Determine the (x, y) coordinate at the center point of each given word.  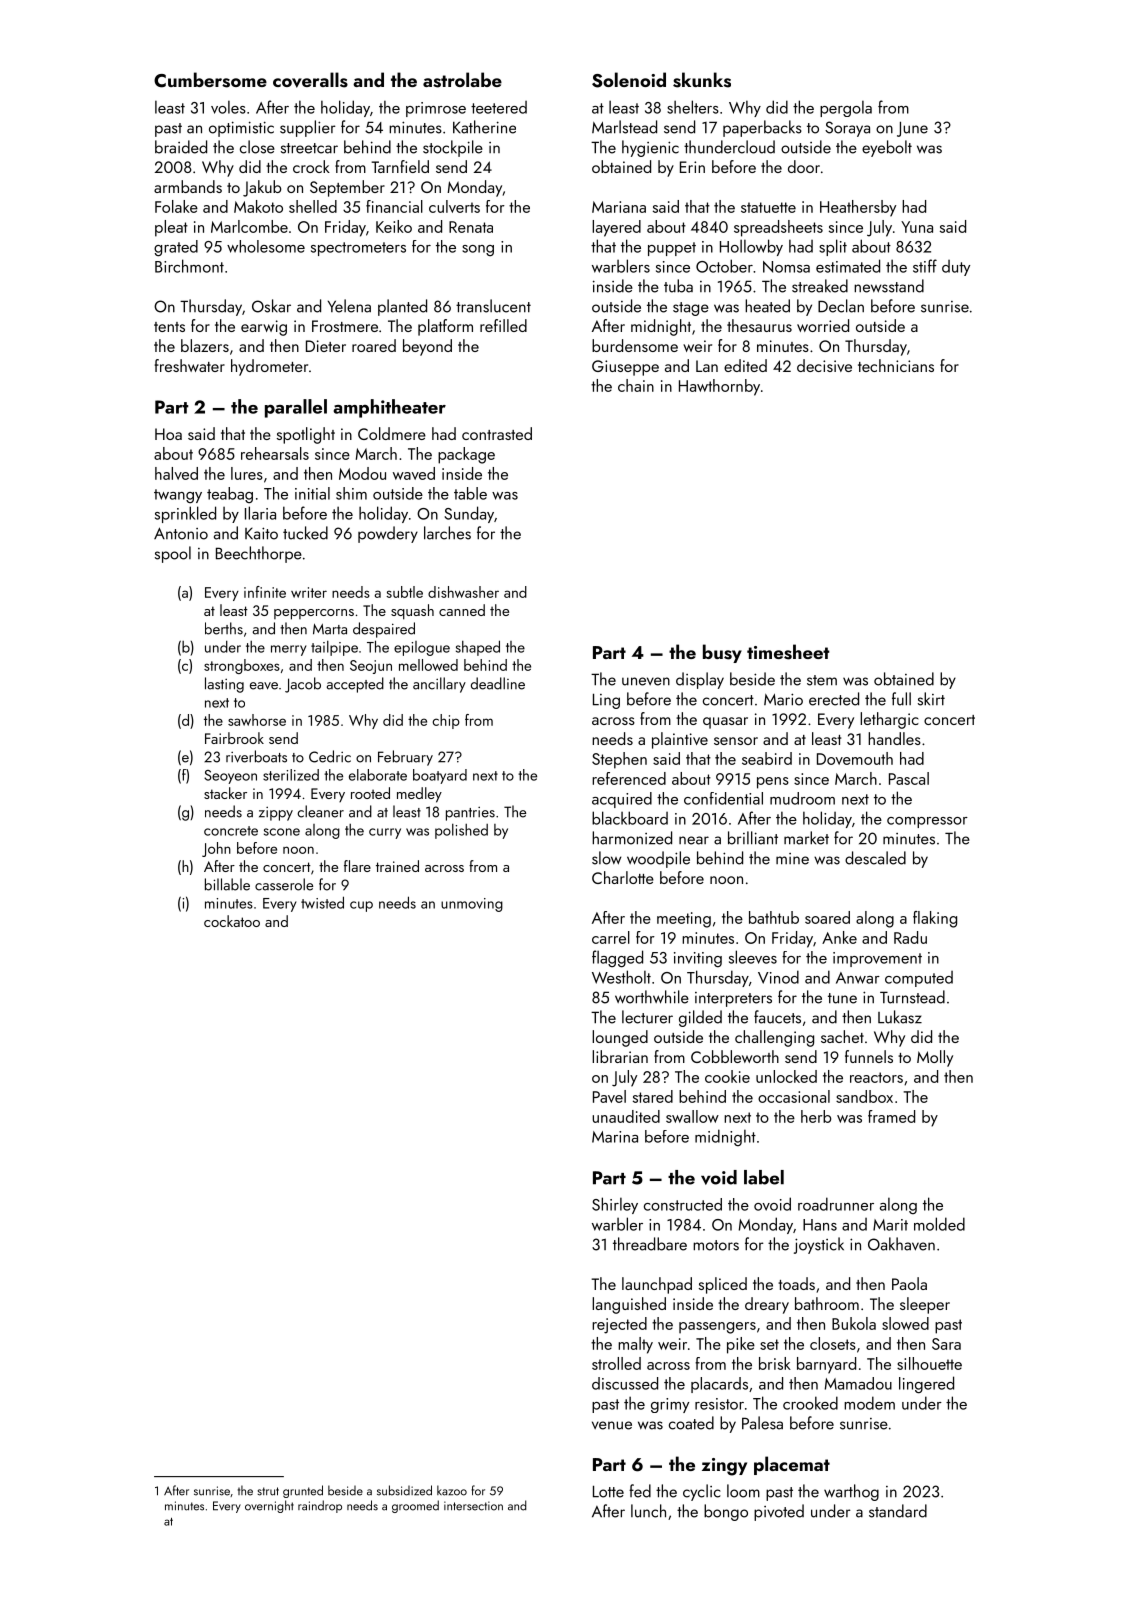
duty (956, 268)
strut (268, 1491)
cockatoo (232, 921)
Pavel (609, 1096)
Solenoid (629, 80)
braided (181, 147)
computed (919, 979)
